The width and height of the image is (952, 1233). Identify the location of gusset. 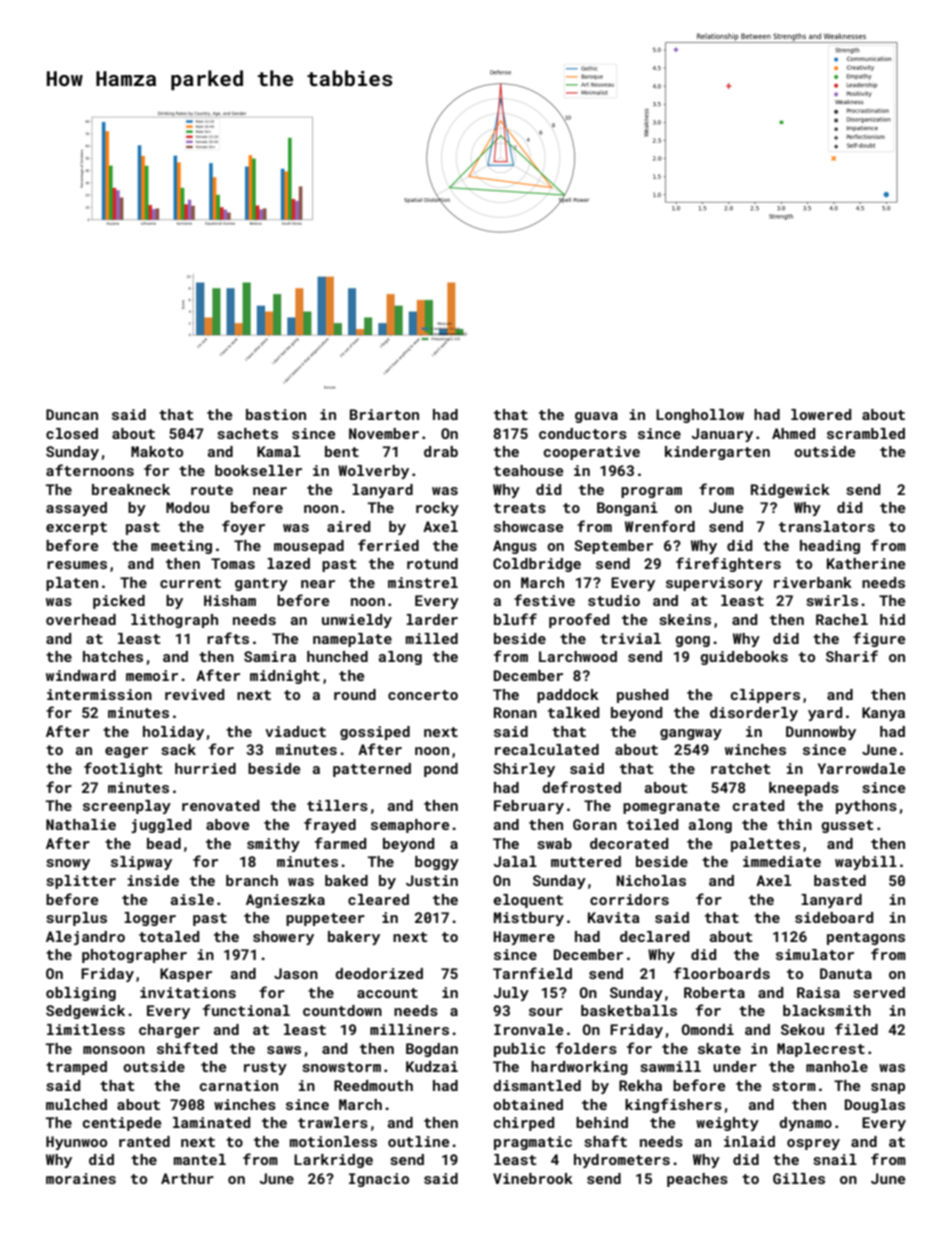
(847, 826).
